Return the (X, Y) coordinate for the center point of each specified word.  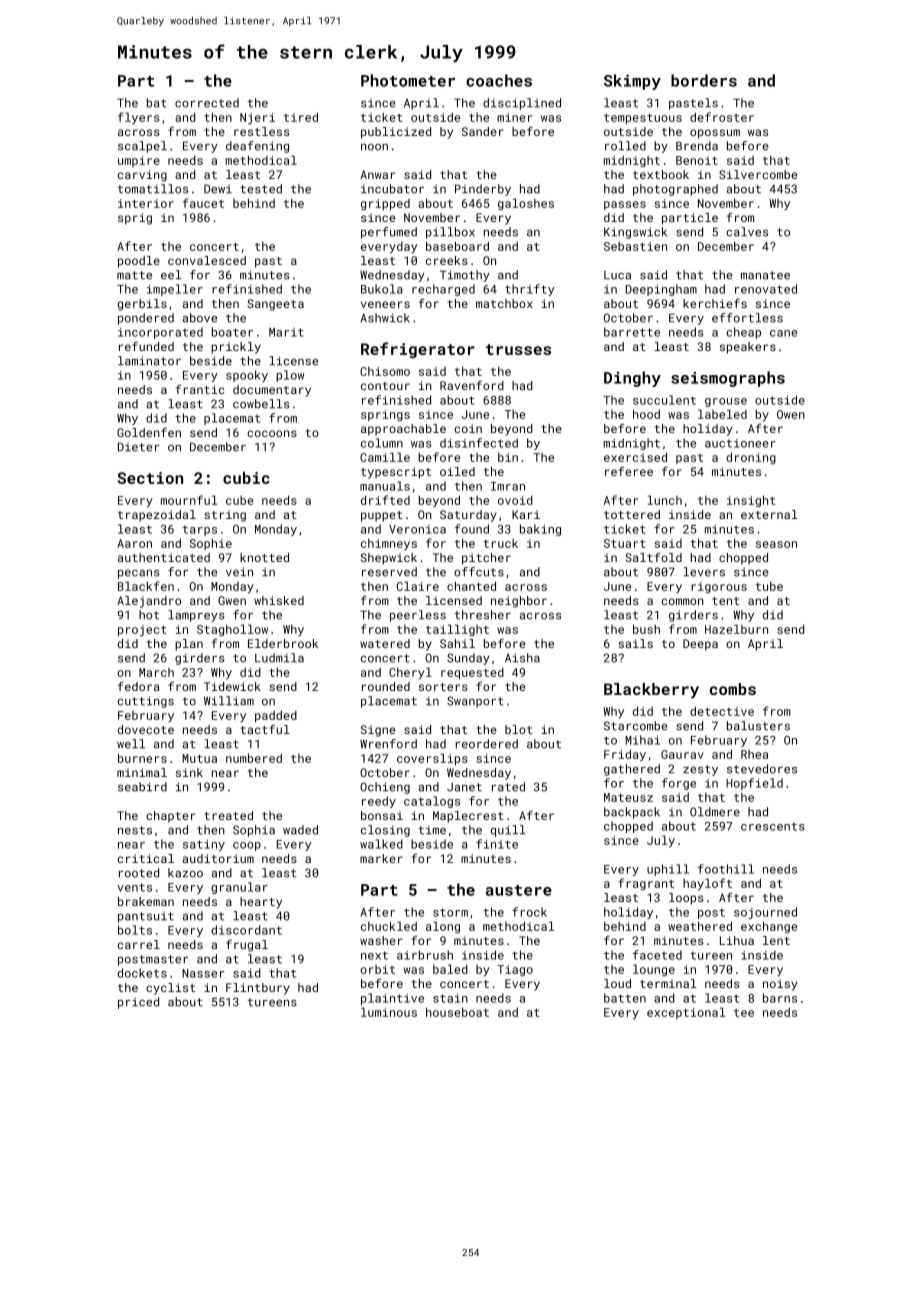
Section (150, 478)
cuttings (146, 702)
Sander (483, 131)
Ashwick (385, 318)
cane (783, 333)
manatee (765, 275)
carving (142, 176)
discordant (246, 930)
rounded (386, 686)
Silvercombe (758, 174)
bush (646, 629)
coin (468, 428)
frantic (200, 389)
